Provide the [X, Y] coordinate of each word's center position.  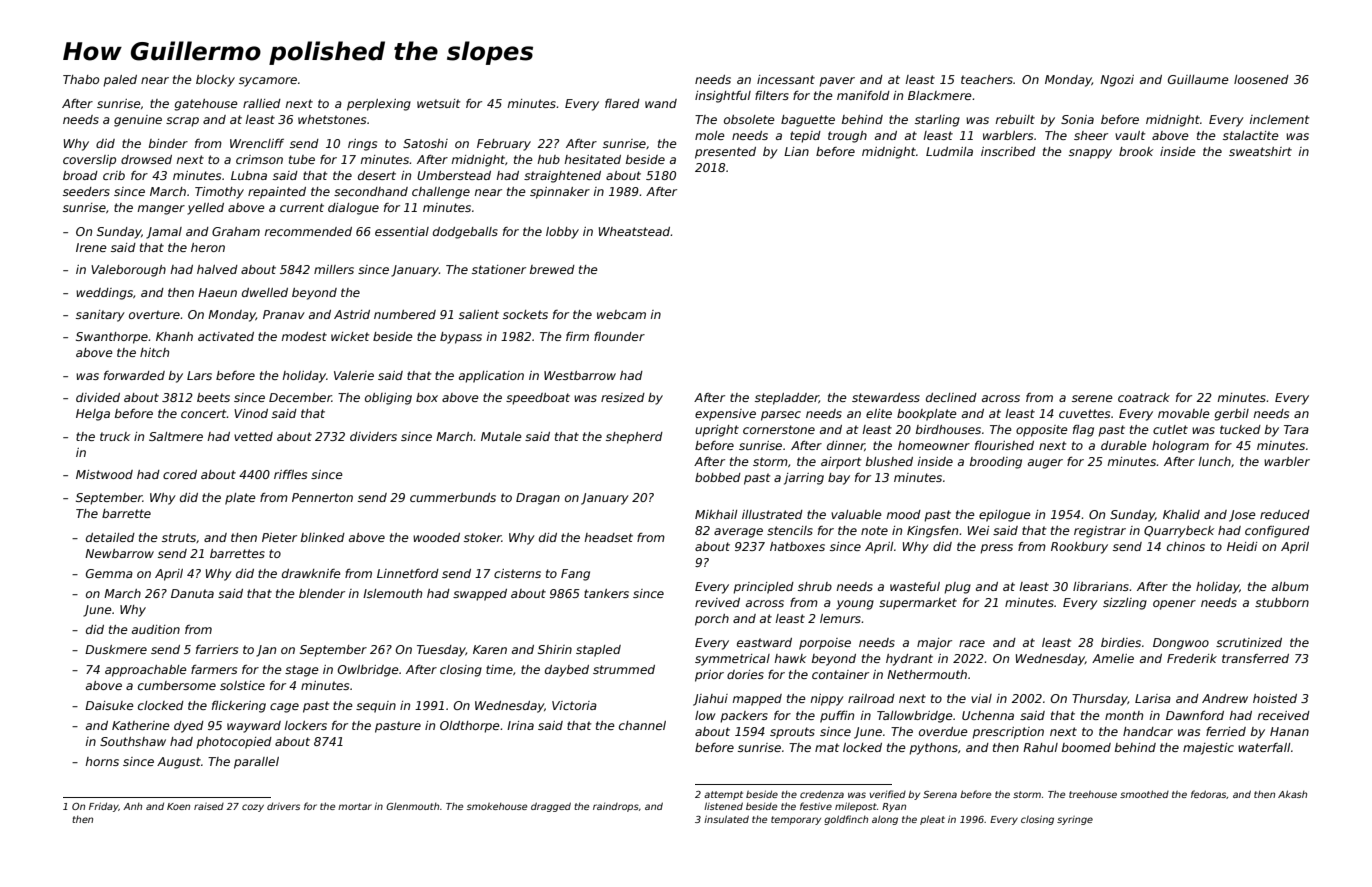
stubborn [1282, 602]
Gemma [109, 573]
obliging [388, 399]
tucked [1240, 429]
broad [80, 175]
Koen [178, 806]
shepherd [634, 438]
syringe [1075, 820]
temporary [796, 820]
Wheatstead [635, 231]
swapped [480, 595]
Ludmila [949, 151]
